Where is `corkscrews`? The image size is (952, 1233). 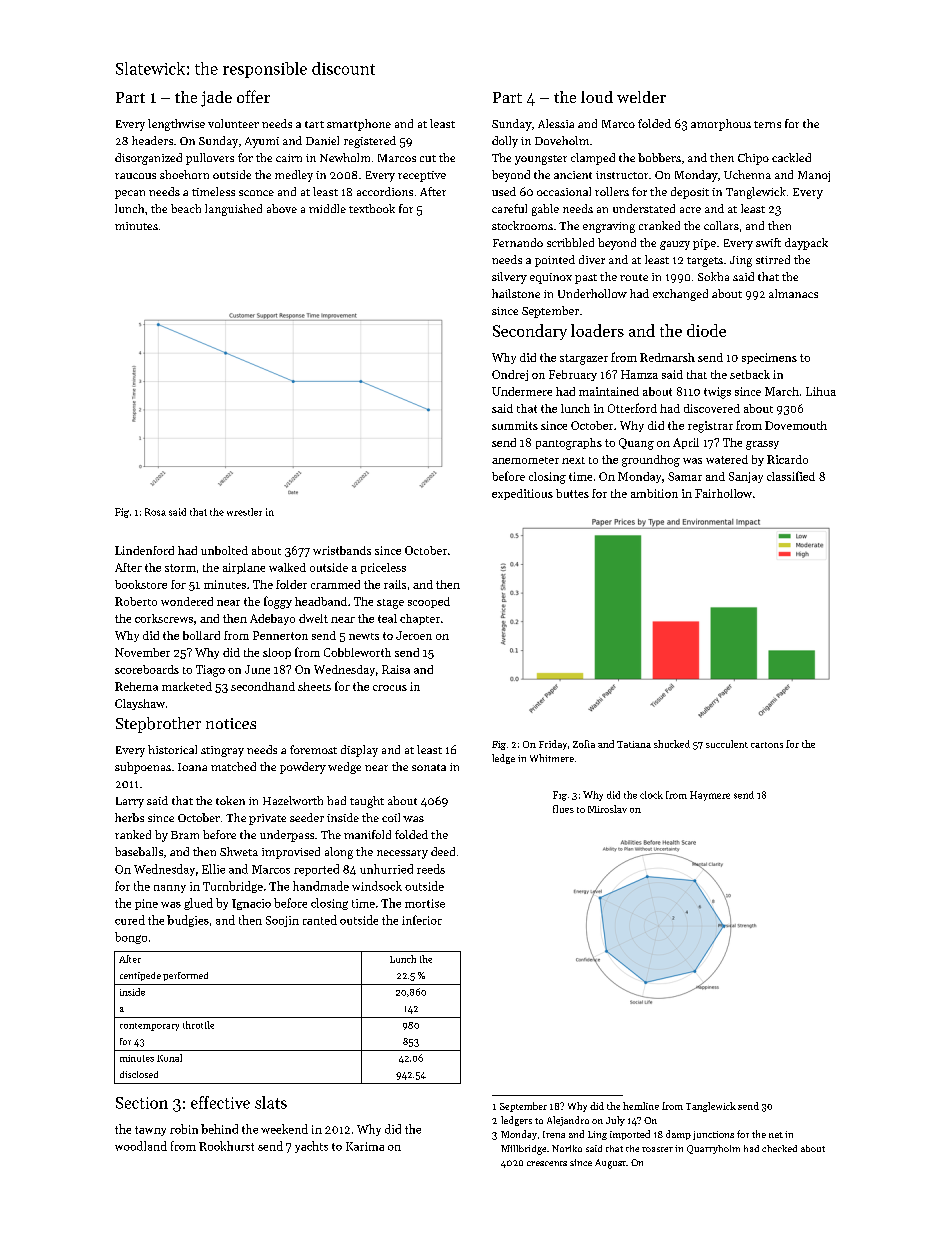
corkscrews is located at coordinates (164, 618).
